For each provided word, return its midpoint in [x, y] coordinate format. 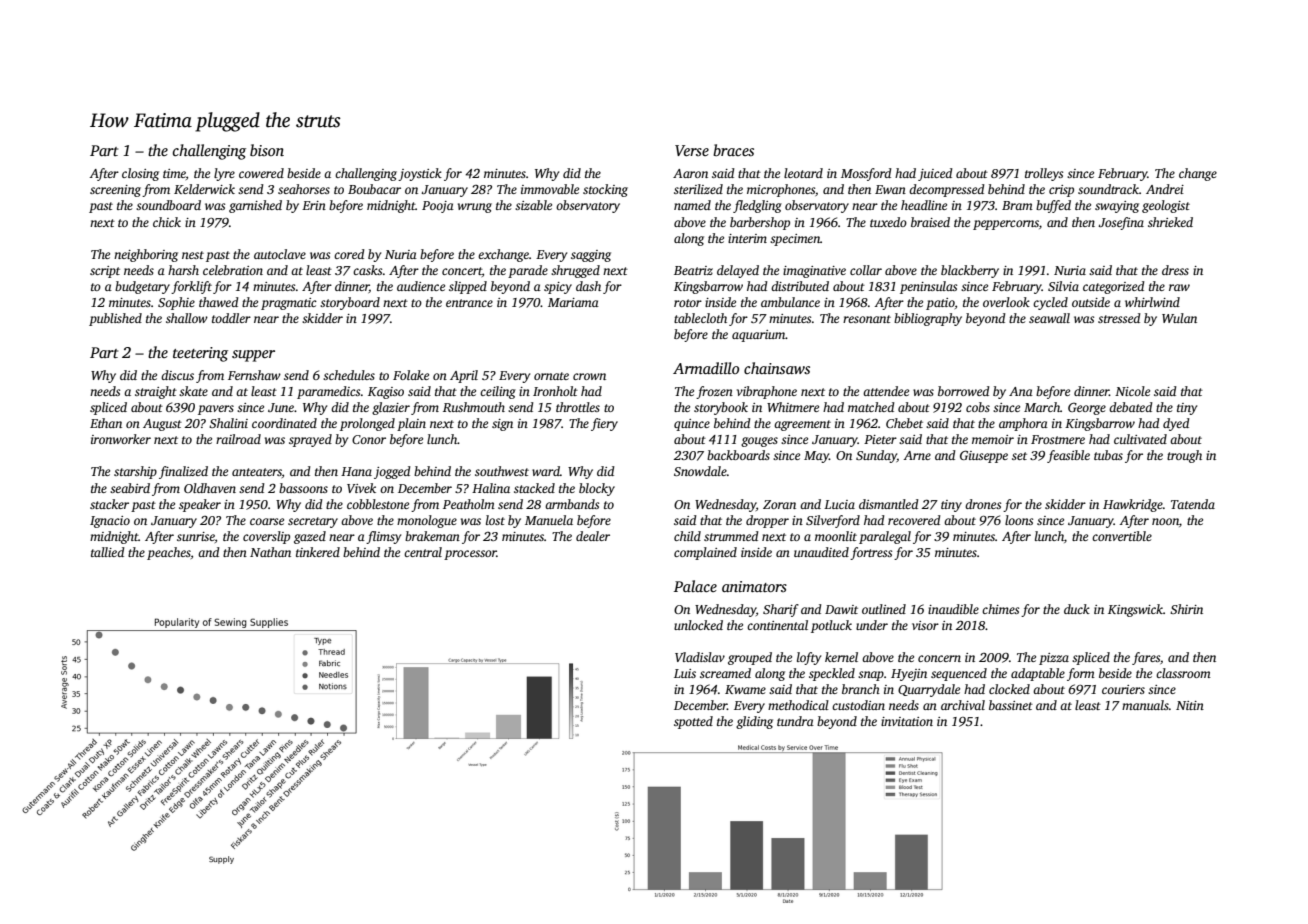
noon [1165, 521]
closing [140, 174]
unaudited [821, 552]
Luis [685, 673]
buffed [1053, 206]
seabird [130, 488]
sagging [591, 256]
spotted [693, 722]
